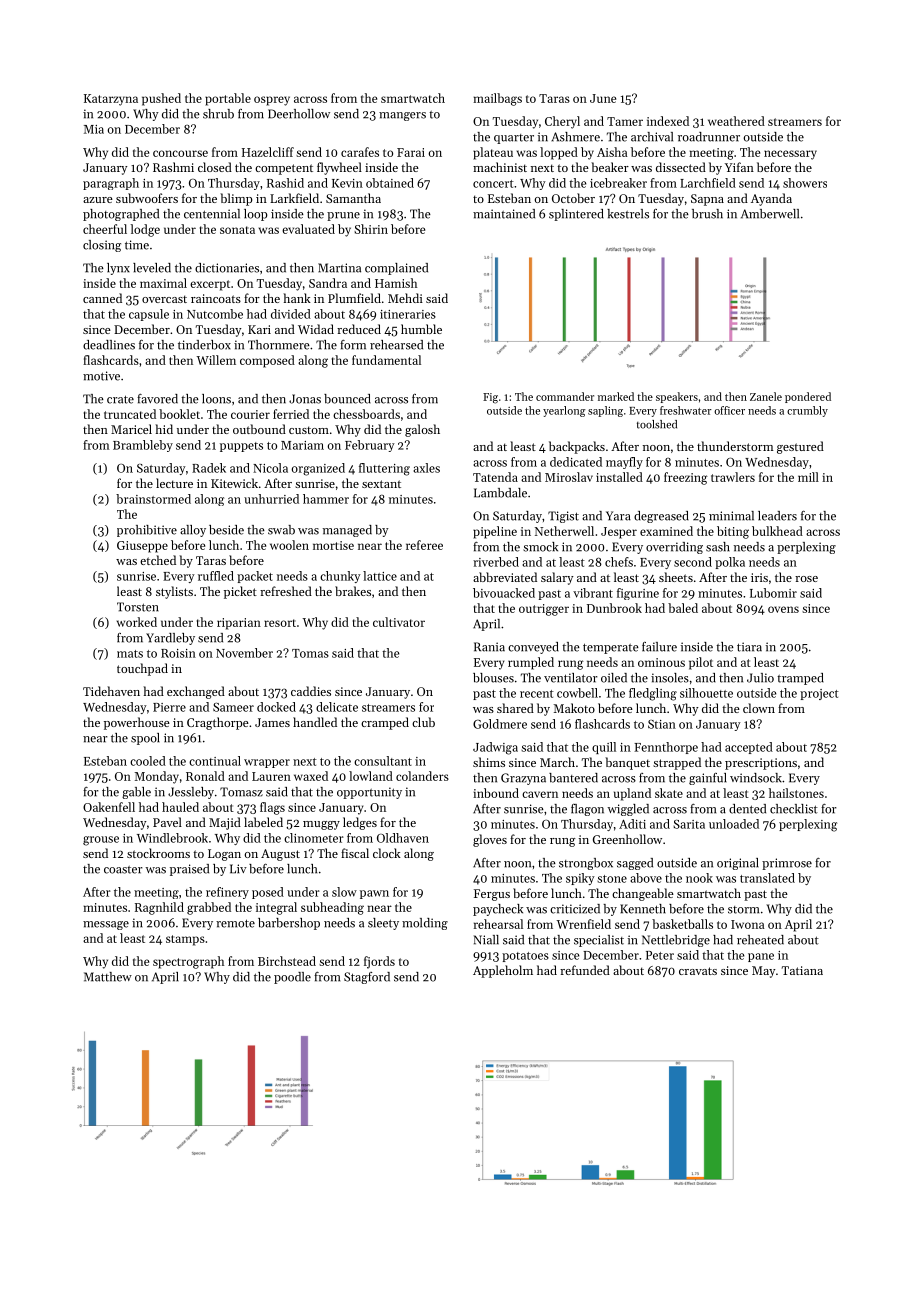 This document has width=924, height=1308. What do you see at coordinates (158, 560) in the document?
I see `etched` at bounding box center [158, 560].
